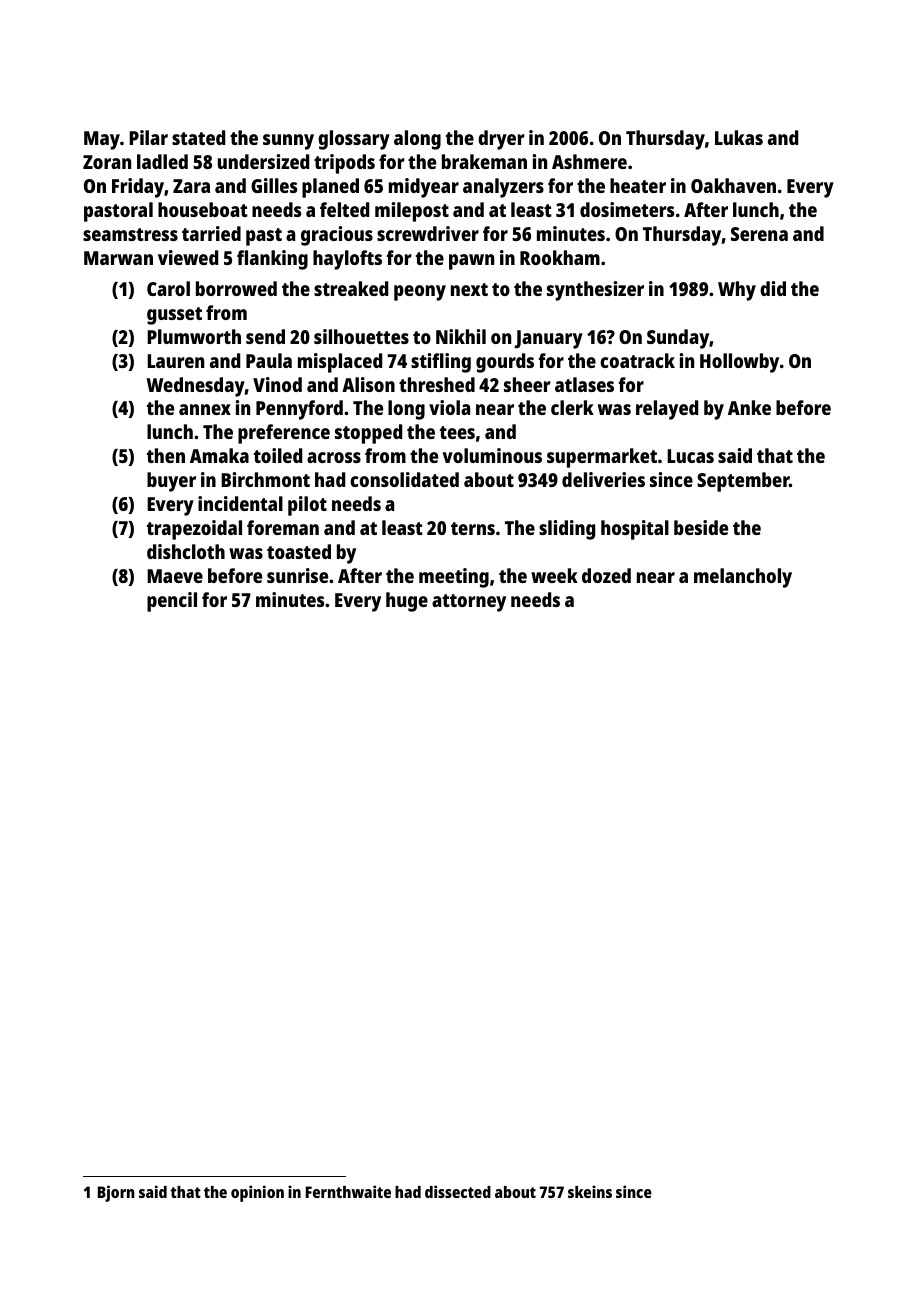 This page has height=1311, width=924. I want to click on pencil, so click(172, 602).
